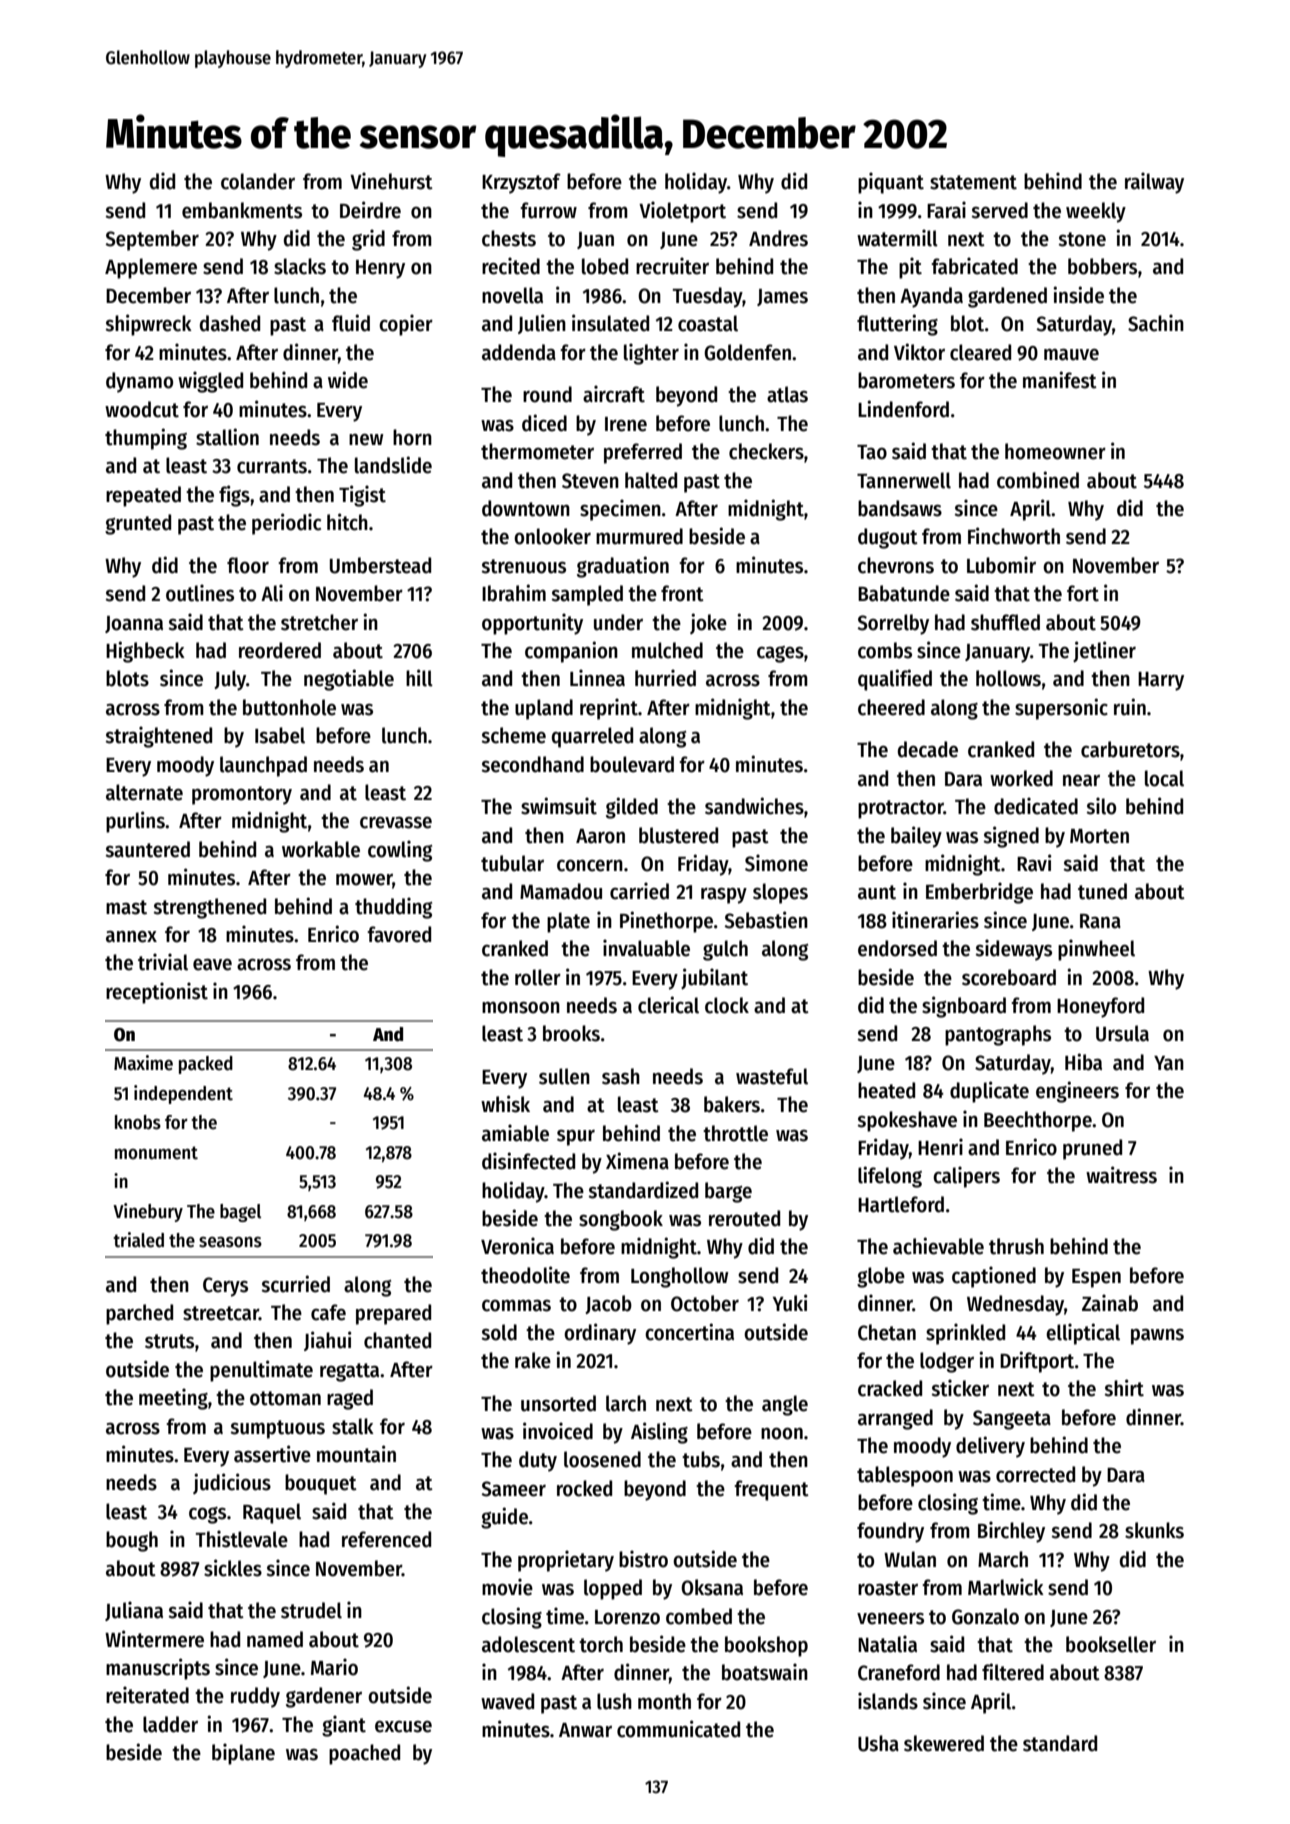 This screenshot has height=1824, width=1290. What do you see at coordinates (754, 806) in the screenshot?
I see `sandwiches` at bounding box center [754, 806].
